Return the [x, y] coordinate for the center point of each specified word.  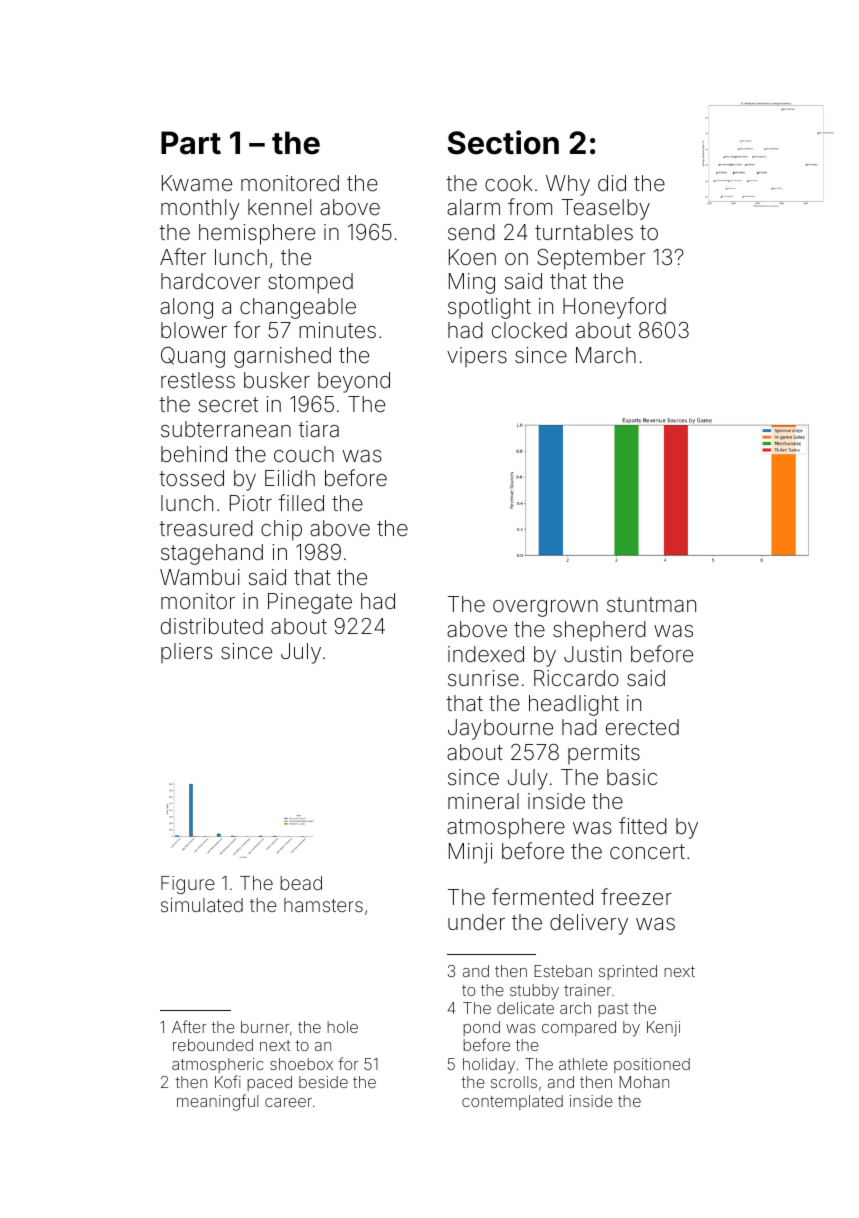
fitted [643, 826]
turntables [584, 232]
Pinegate [310, 603]
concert [647, 852]
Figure [188, 885]
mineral [483, 801]
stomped [310, 283]
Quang [193, 357]
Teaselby [606, 209]
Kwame [197, 183]
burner [265, 1027]
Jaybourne [500, 729]
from [530, 206]
